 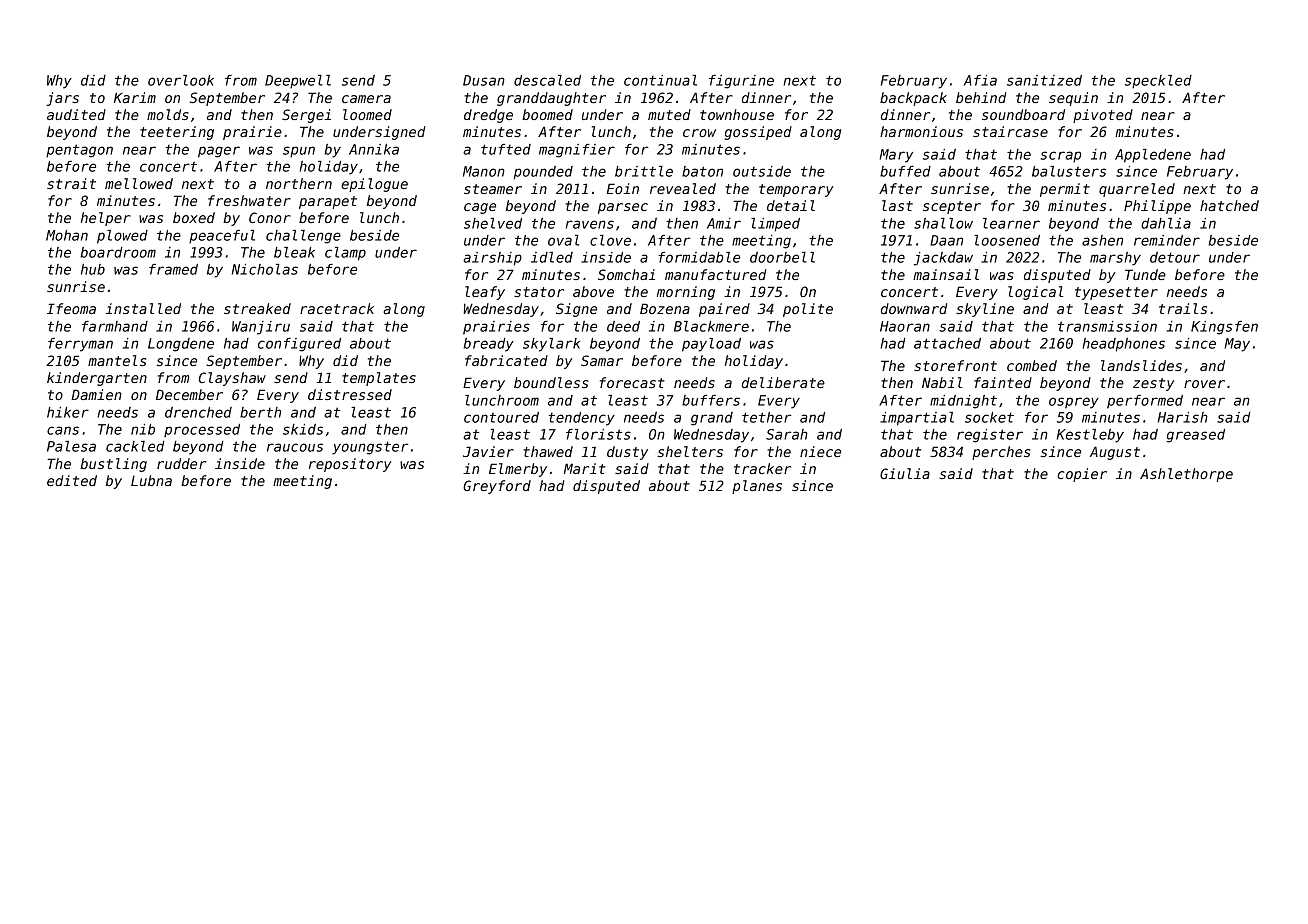 What do you see at coordinates (71, 183) in the screenshot?
I see `strait` at bounding box center [71, 183].
